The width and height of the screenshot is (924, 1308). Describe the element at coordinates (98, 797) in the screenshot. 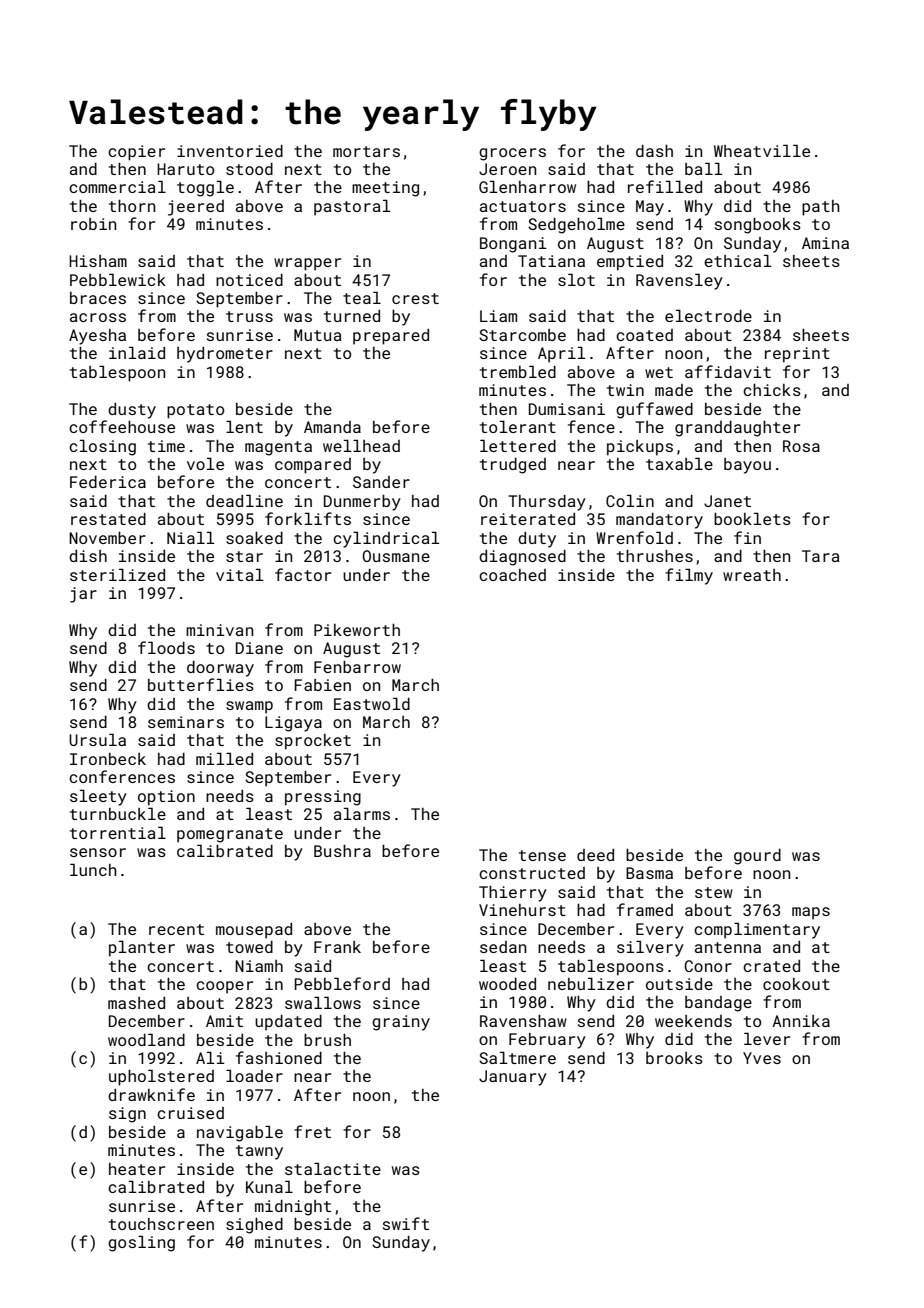

I see `sleety` at that location.
